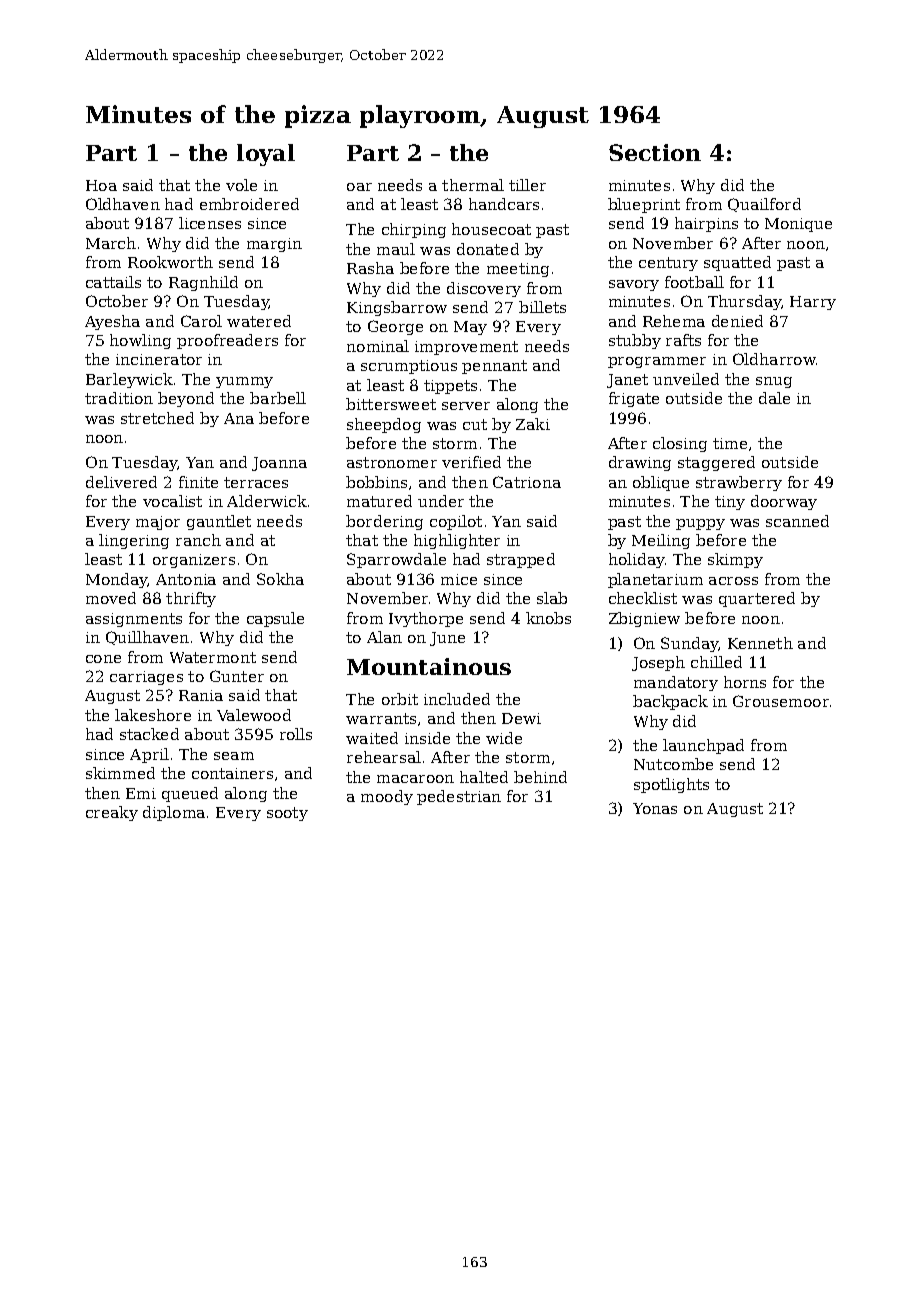  Describe the element at coordinates (470, 328) in the page. I see `May` at that location.
